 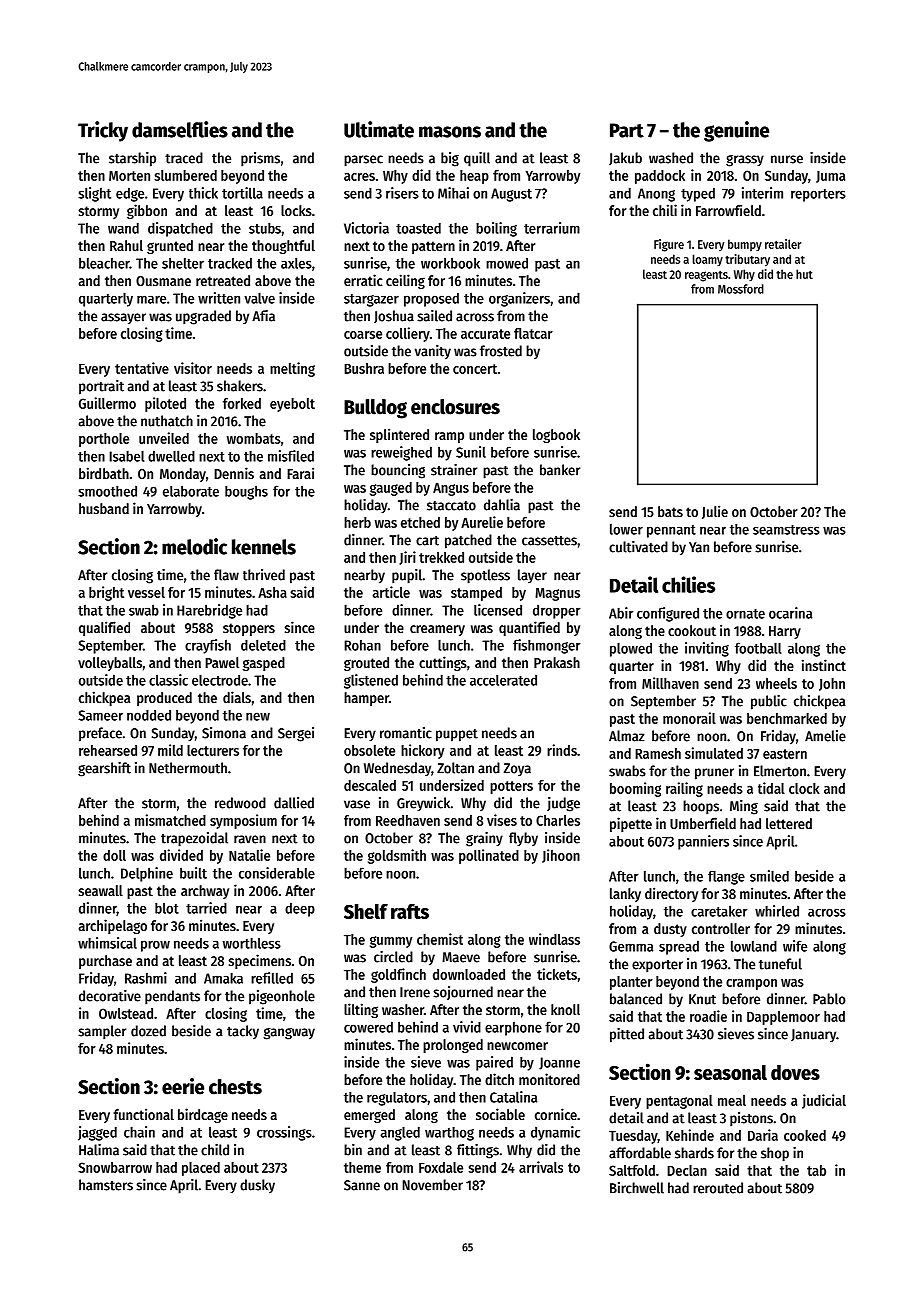 I want to click on seamstress, so click(x=786, y=530).
